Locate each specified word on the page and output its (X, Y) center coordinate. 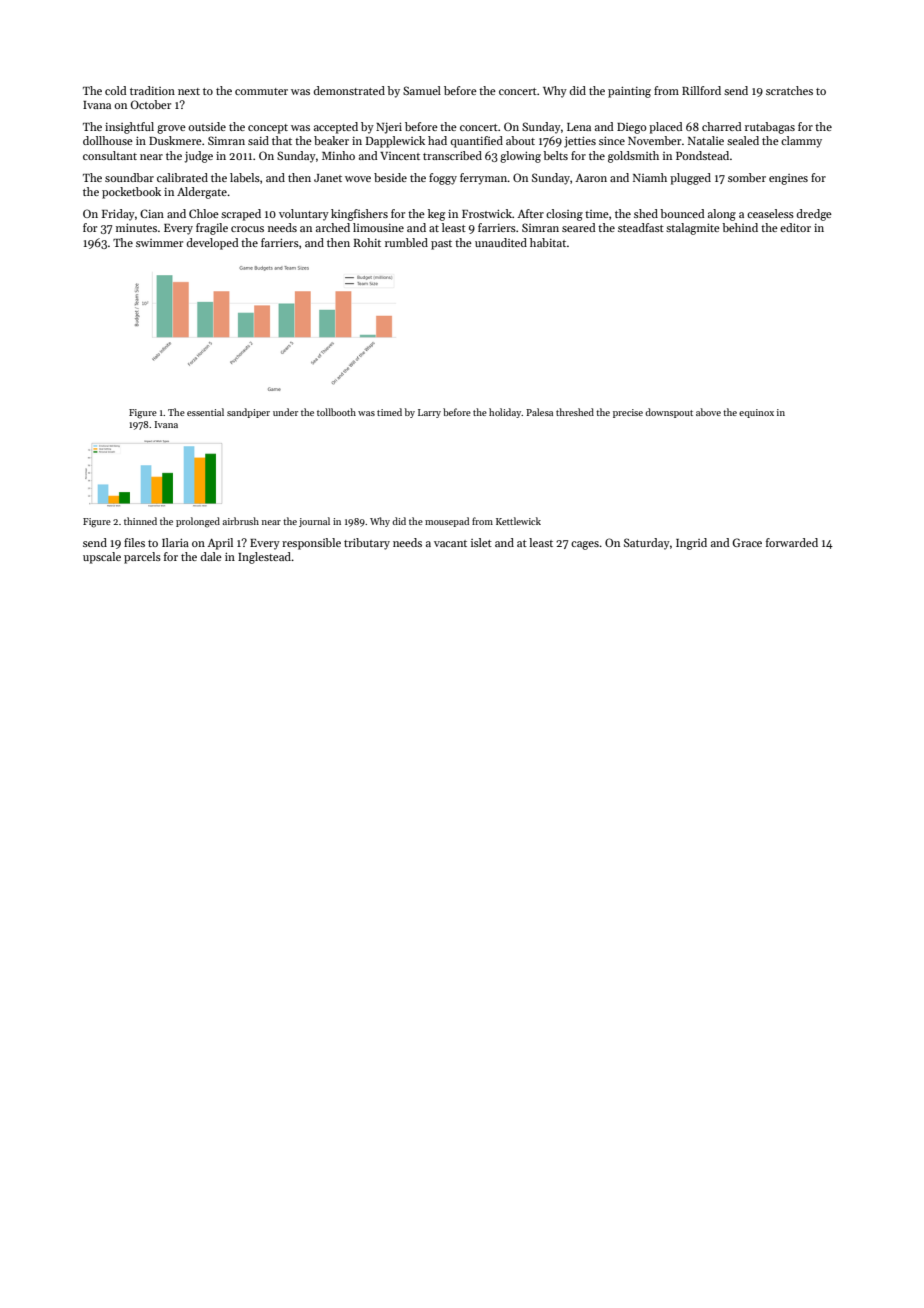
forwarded (792, 542)
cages (585, 545)
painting (629, 92)
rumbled (406, 242)
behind (740, 227)
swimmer (159, 243)
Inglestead (265, 558)
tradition (152, 90)
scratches (789, 90)
